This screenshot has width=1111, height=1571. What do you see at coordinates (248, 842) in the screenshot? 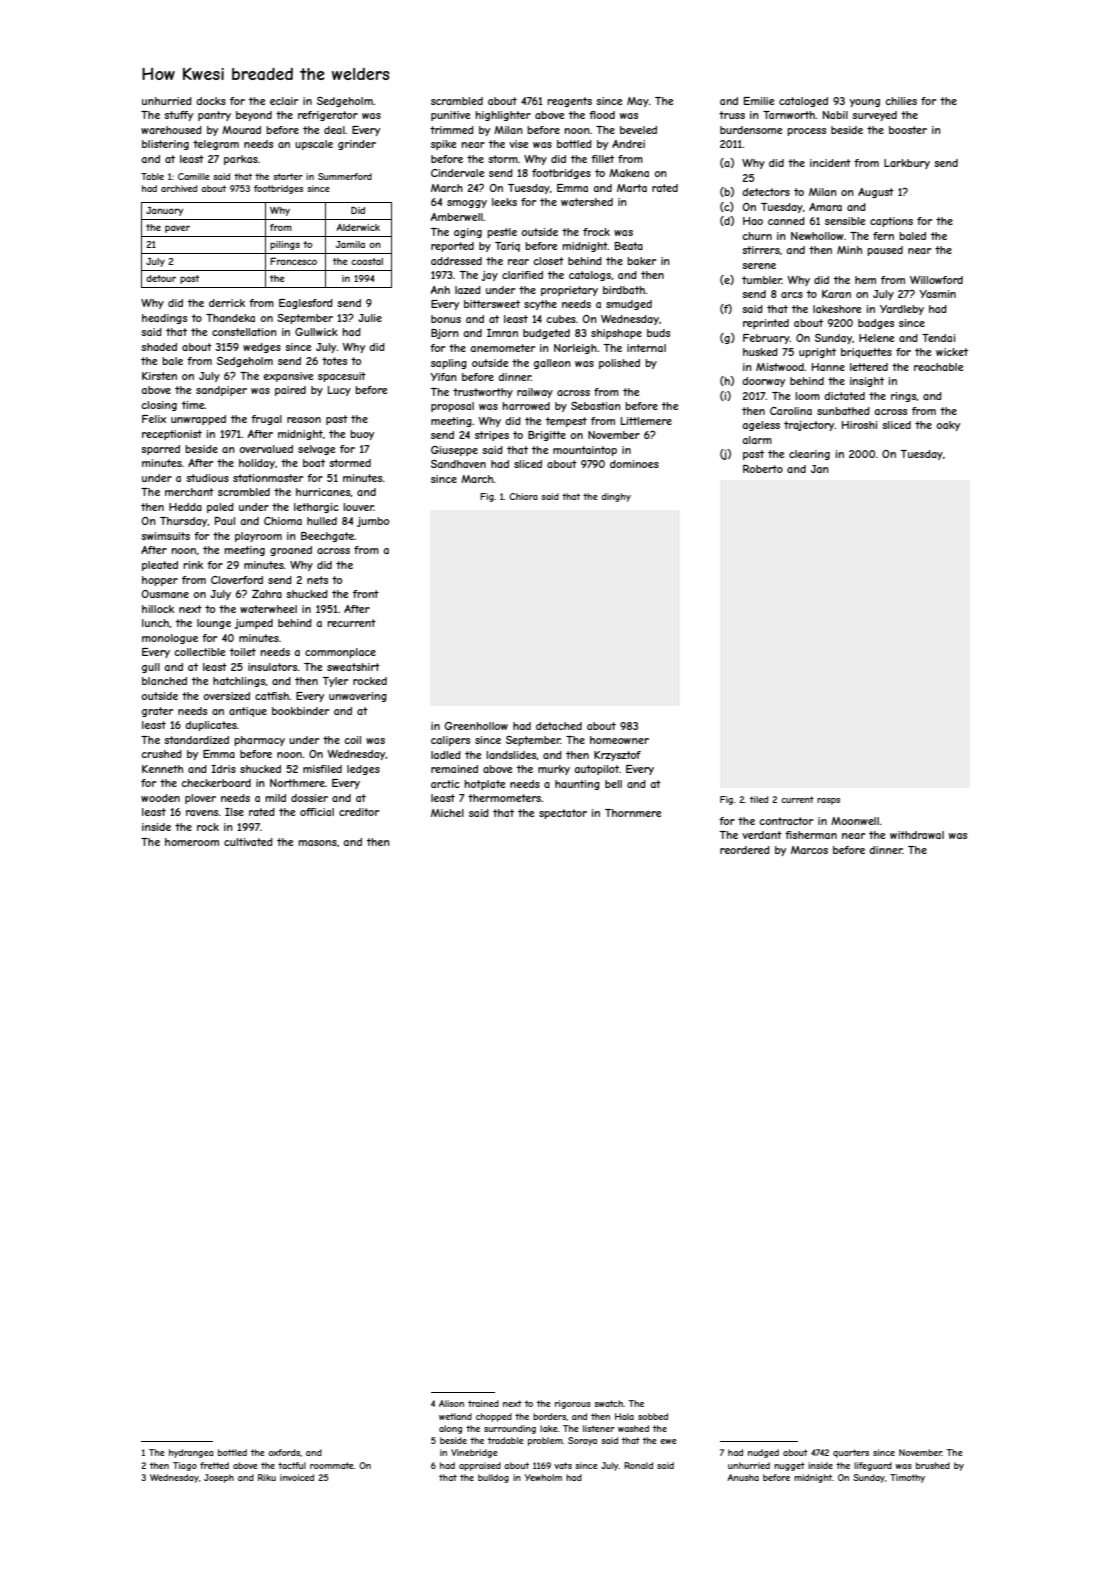
I see `cultivated` at bounding box center [248, 842].
